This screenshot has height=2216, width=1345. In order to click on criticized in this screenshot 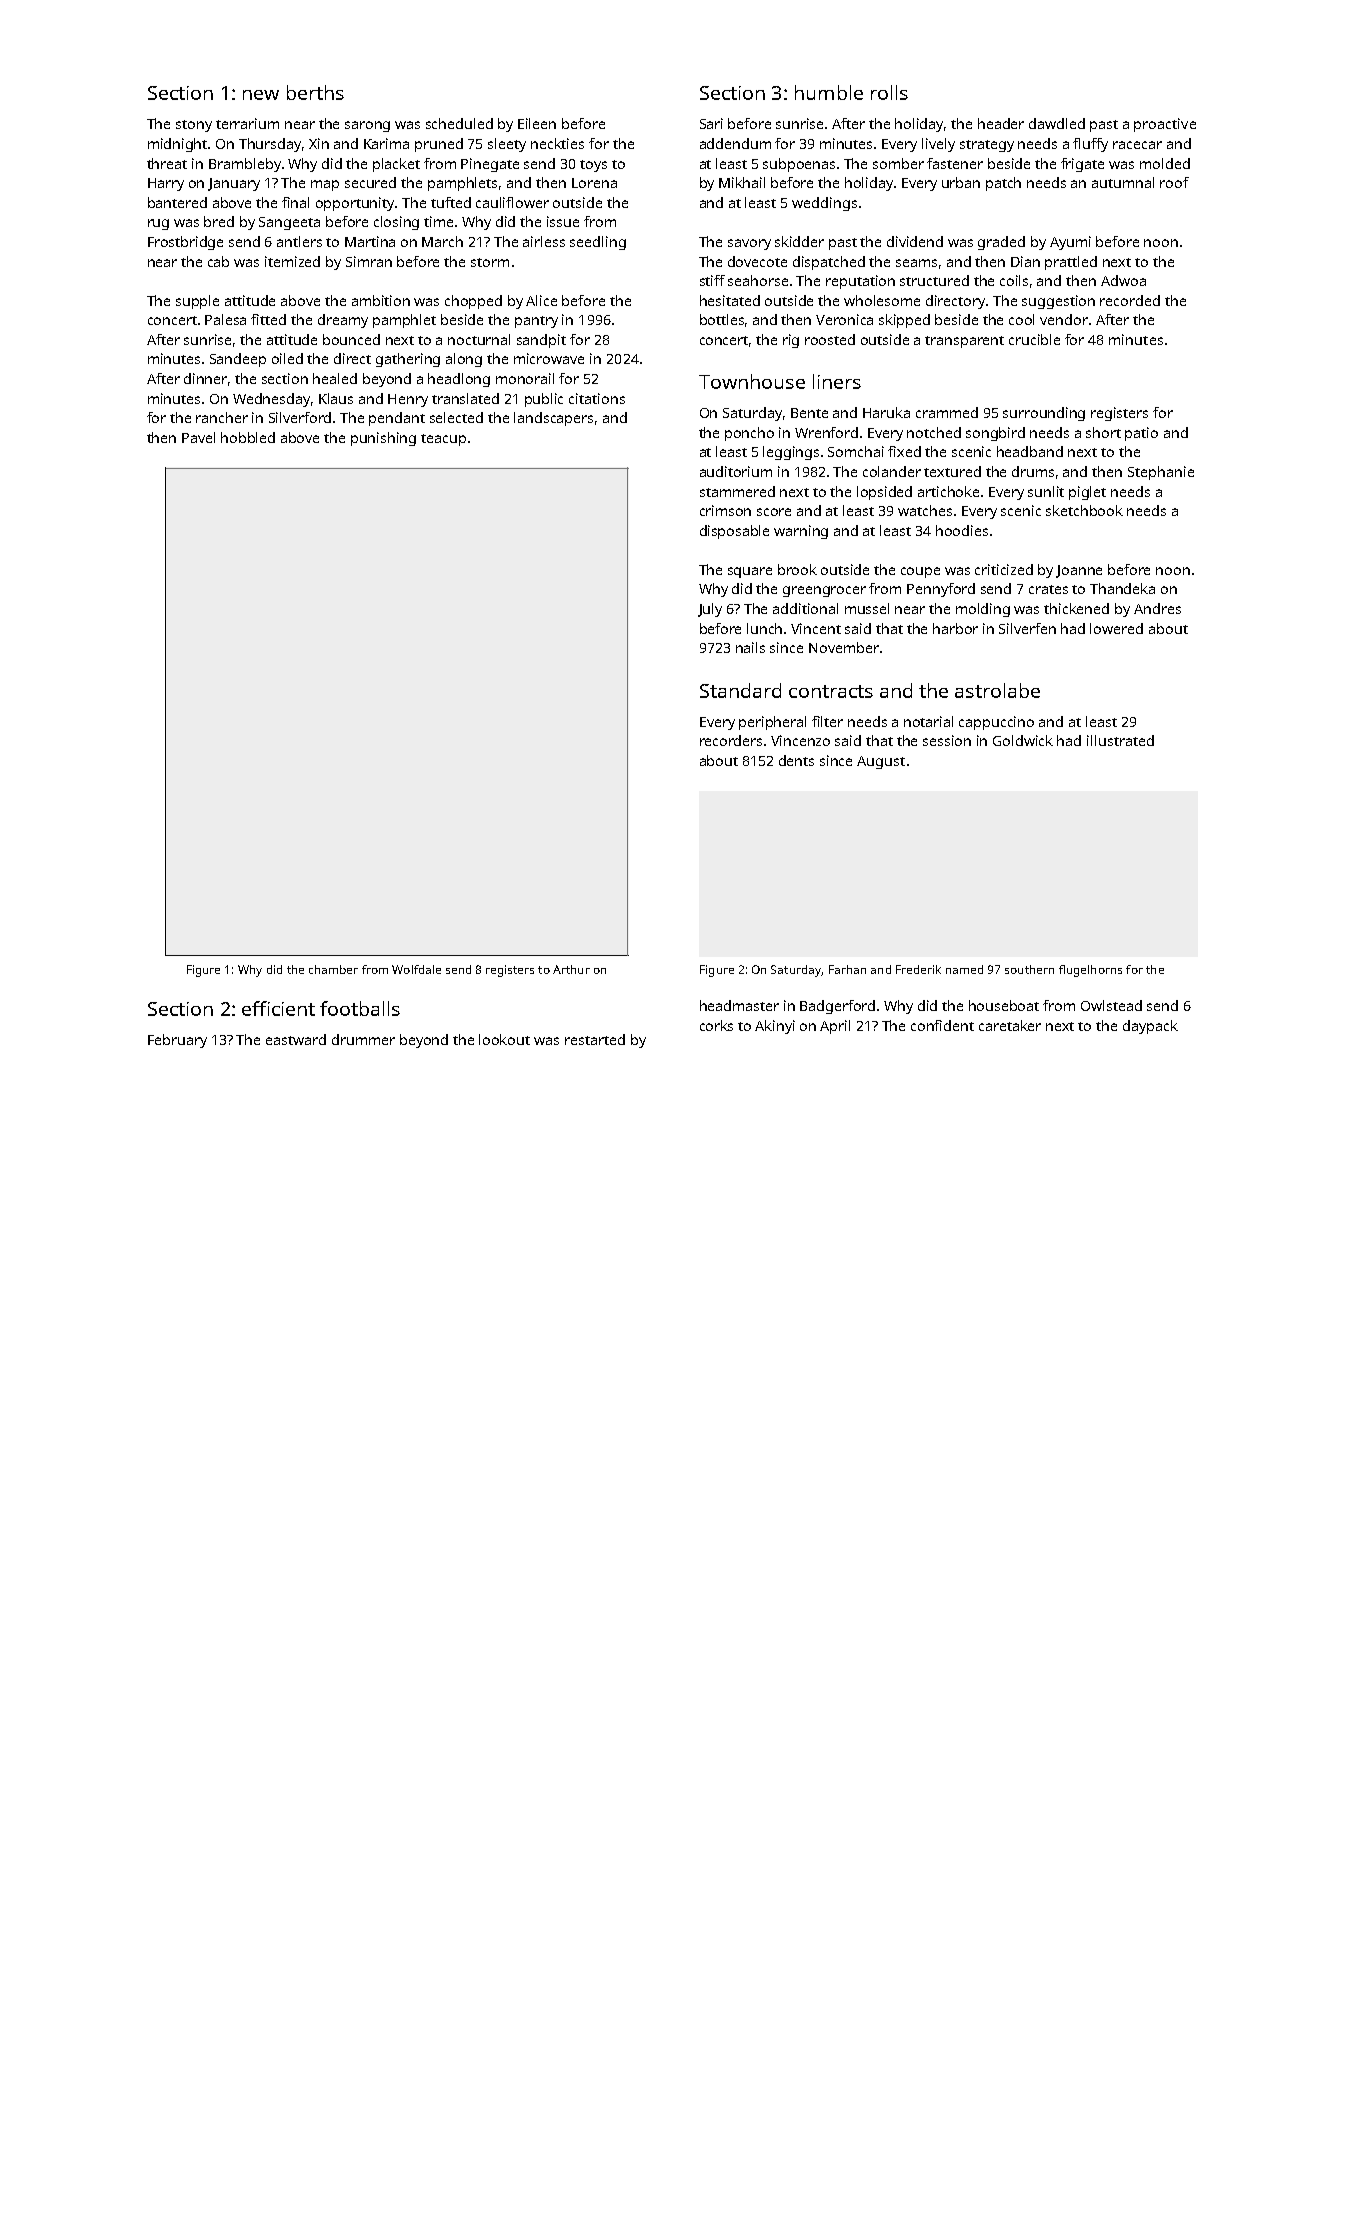, I will do `click(1004, 569)`.
